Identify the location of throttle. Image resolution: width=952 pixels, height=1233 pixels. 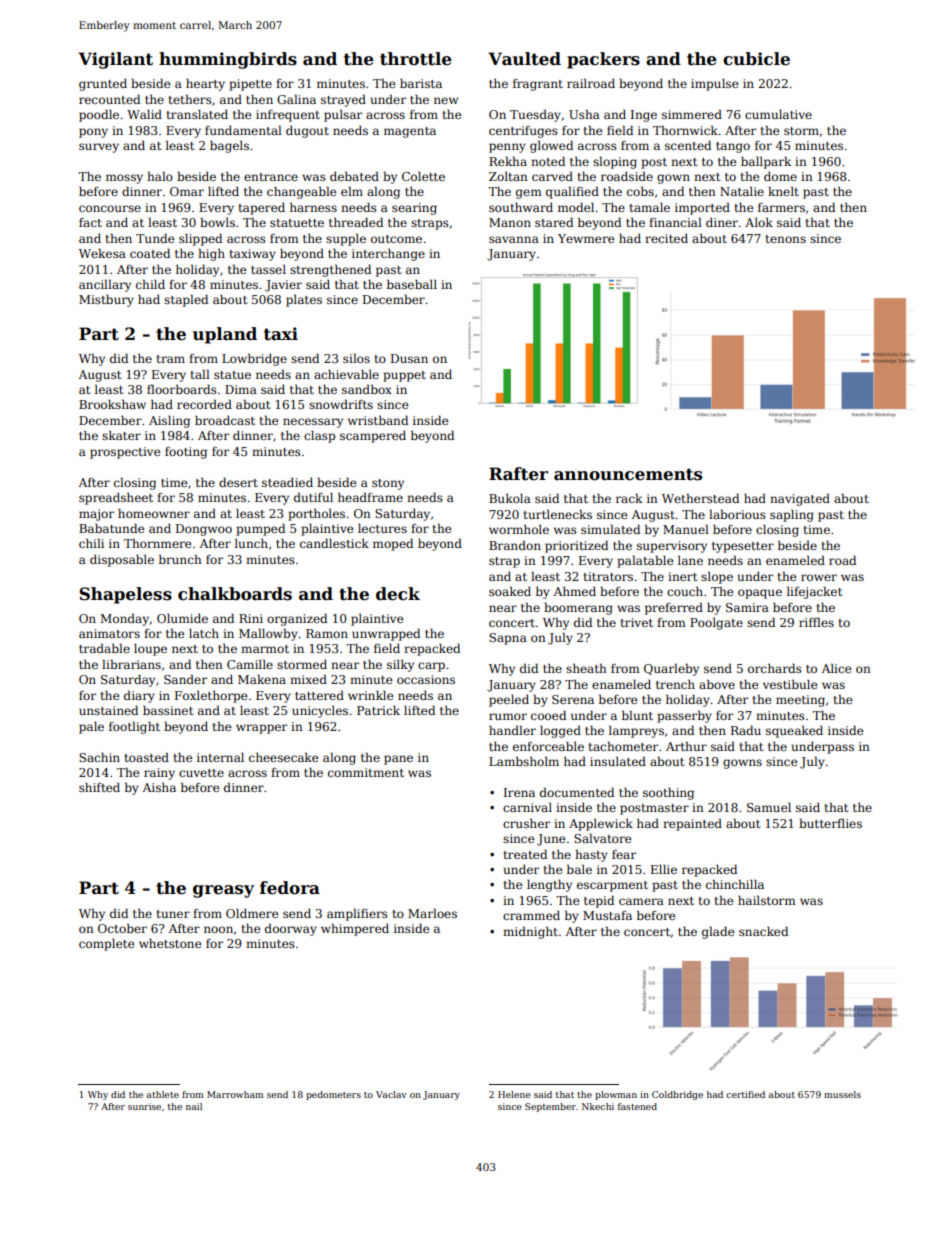
(416, 59).
